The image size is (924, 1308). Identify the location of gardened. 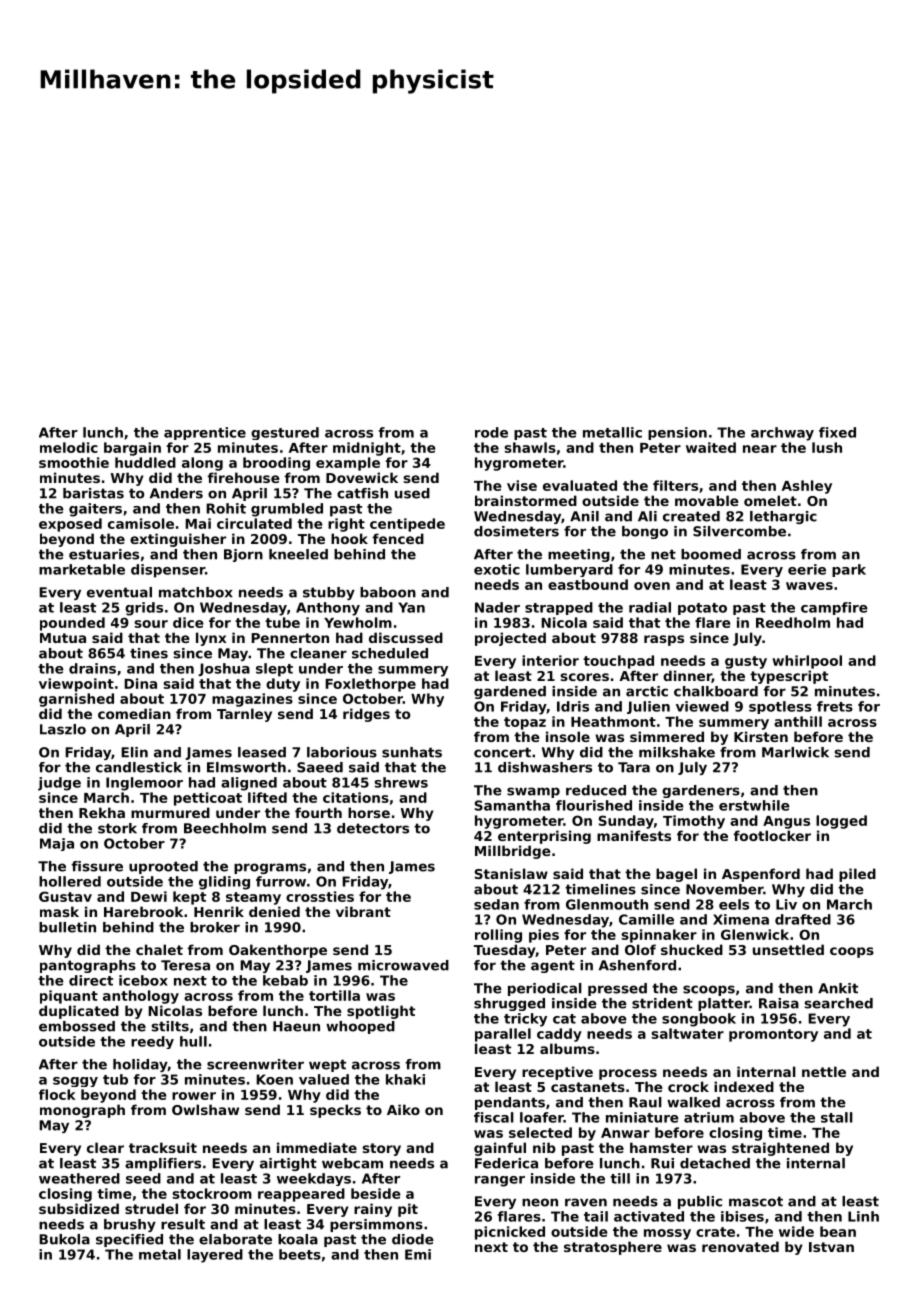
(510, 692).
